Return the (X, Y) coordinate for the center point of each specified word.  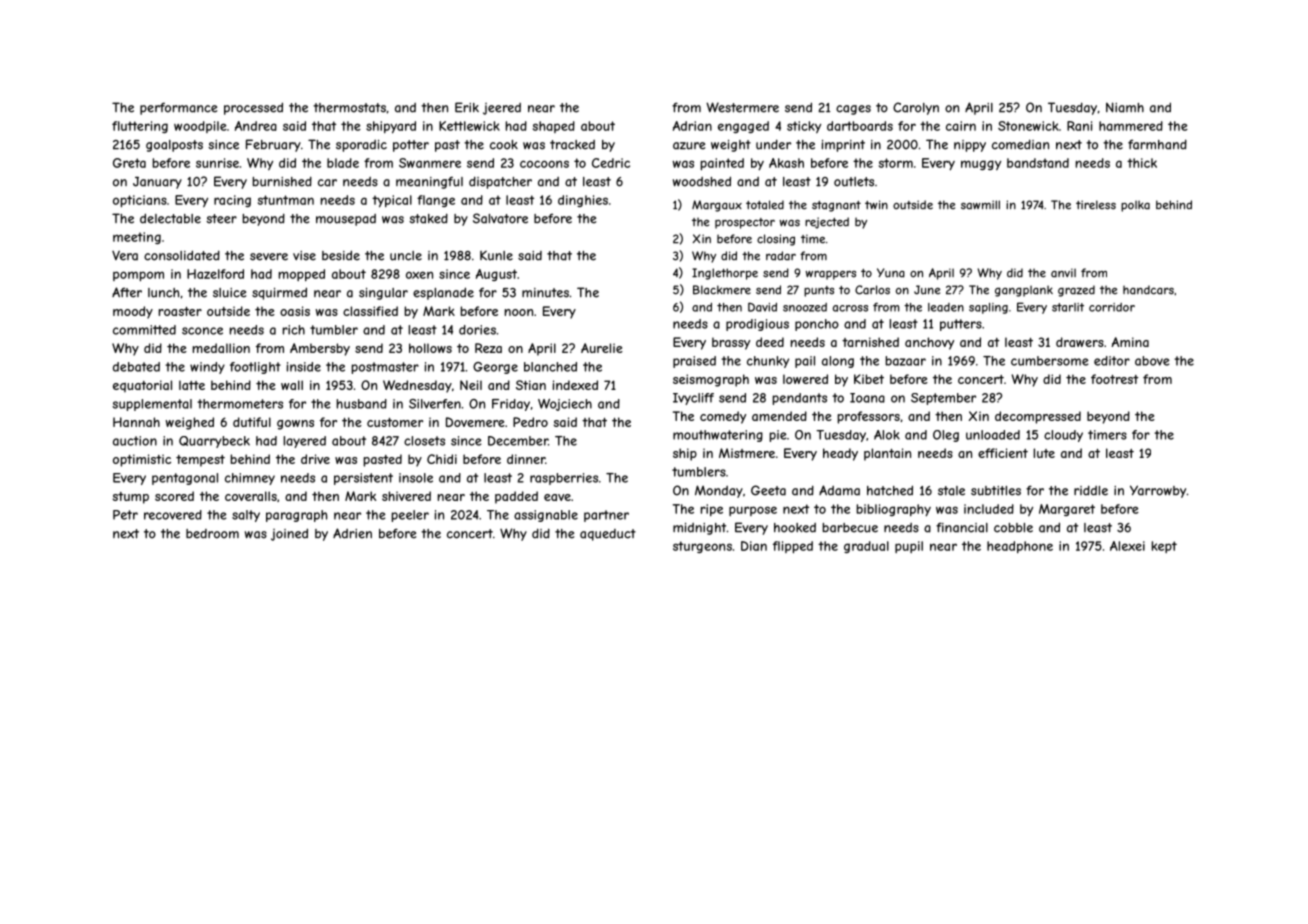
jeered (502, 109)
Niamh (1125, 107)
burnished (282, 181)
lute (1044, 453)
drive (315, 459)
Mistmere (747, 453)
